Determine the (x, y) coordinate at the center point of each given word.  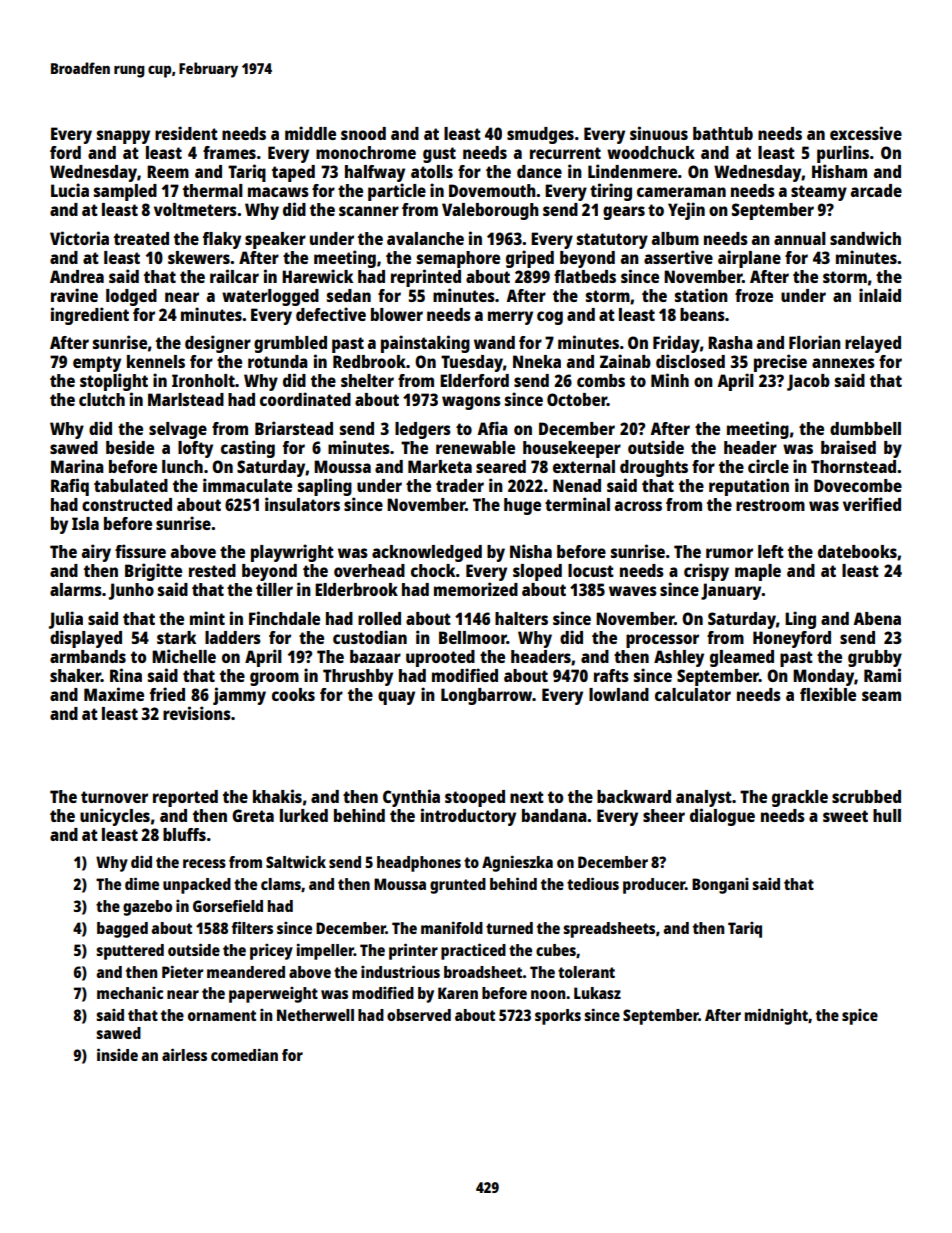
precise (780, 363)
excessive (866, 133)
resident (186, 133)
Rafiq (70, 487)
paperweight (273, 995)
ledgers (423, 430)
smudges (540, 135)
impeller (325, 951)
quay (396, 698)
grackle (800, 798)
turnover (114, 797)
